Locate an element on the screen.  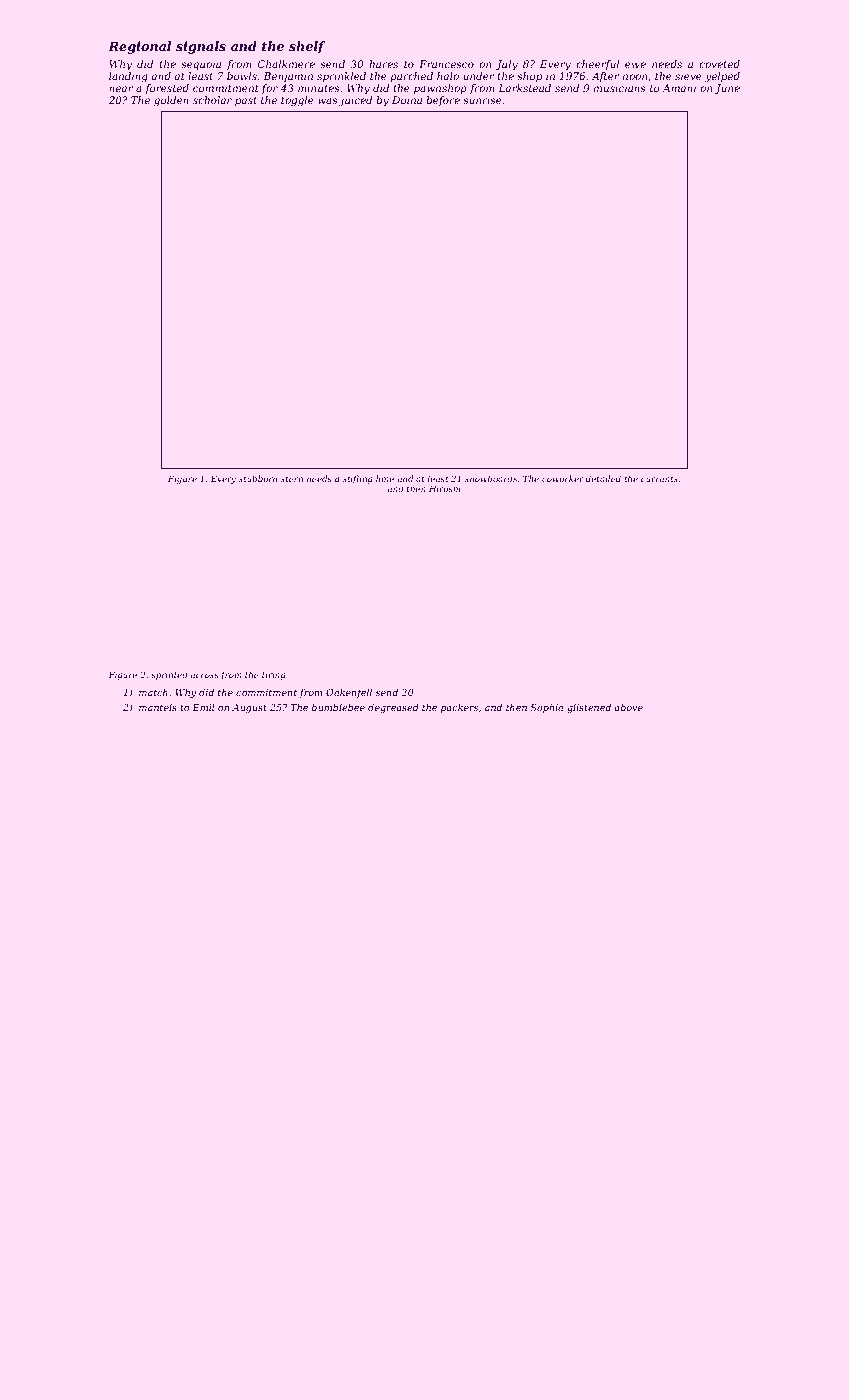
currants is located at coordinates (659, 479).
